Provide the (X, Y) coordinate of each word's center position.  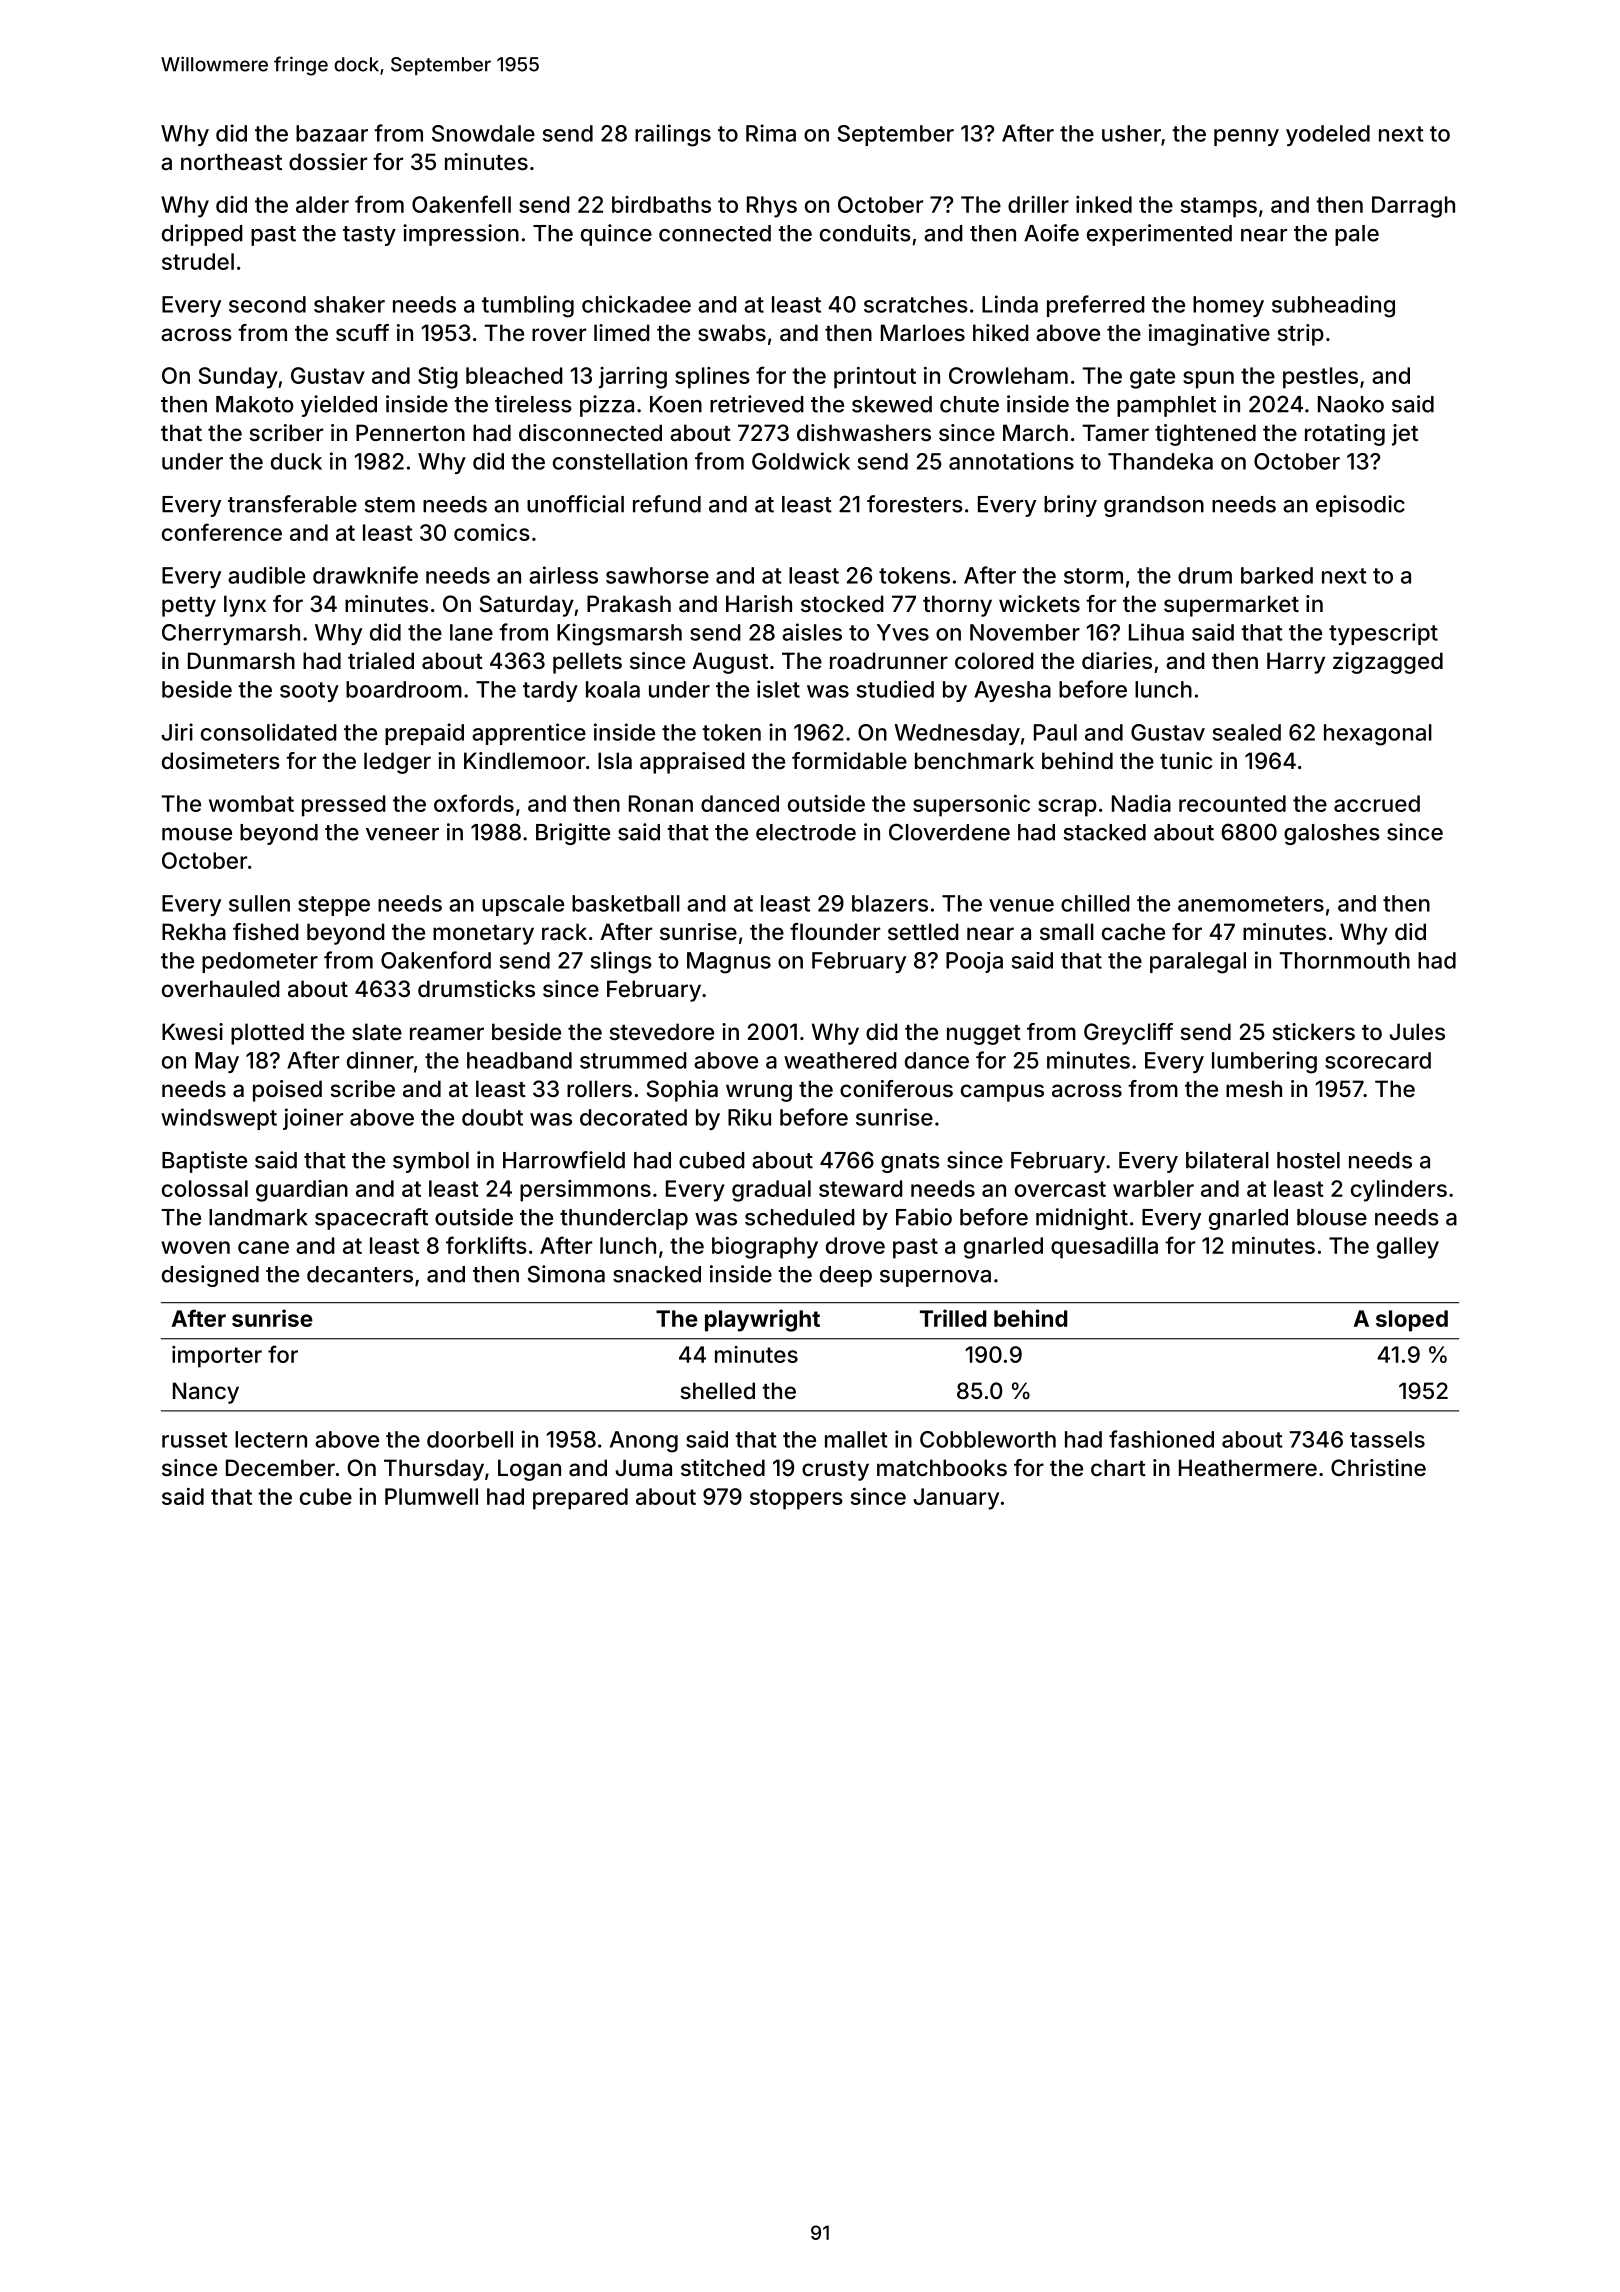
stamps (1219, 207)
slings (621, 962)
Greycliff (1128, 1034)
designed (210, 1276)
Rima (771, 133)
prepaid (424, 734)
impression (461, 235)
